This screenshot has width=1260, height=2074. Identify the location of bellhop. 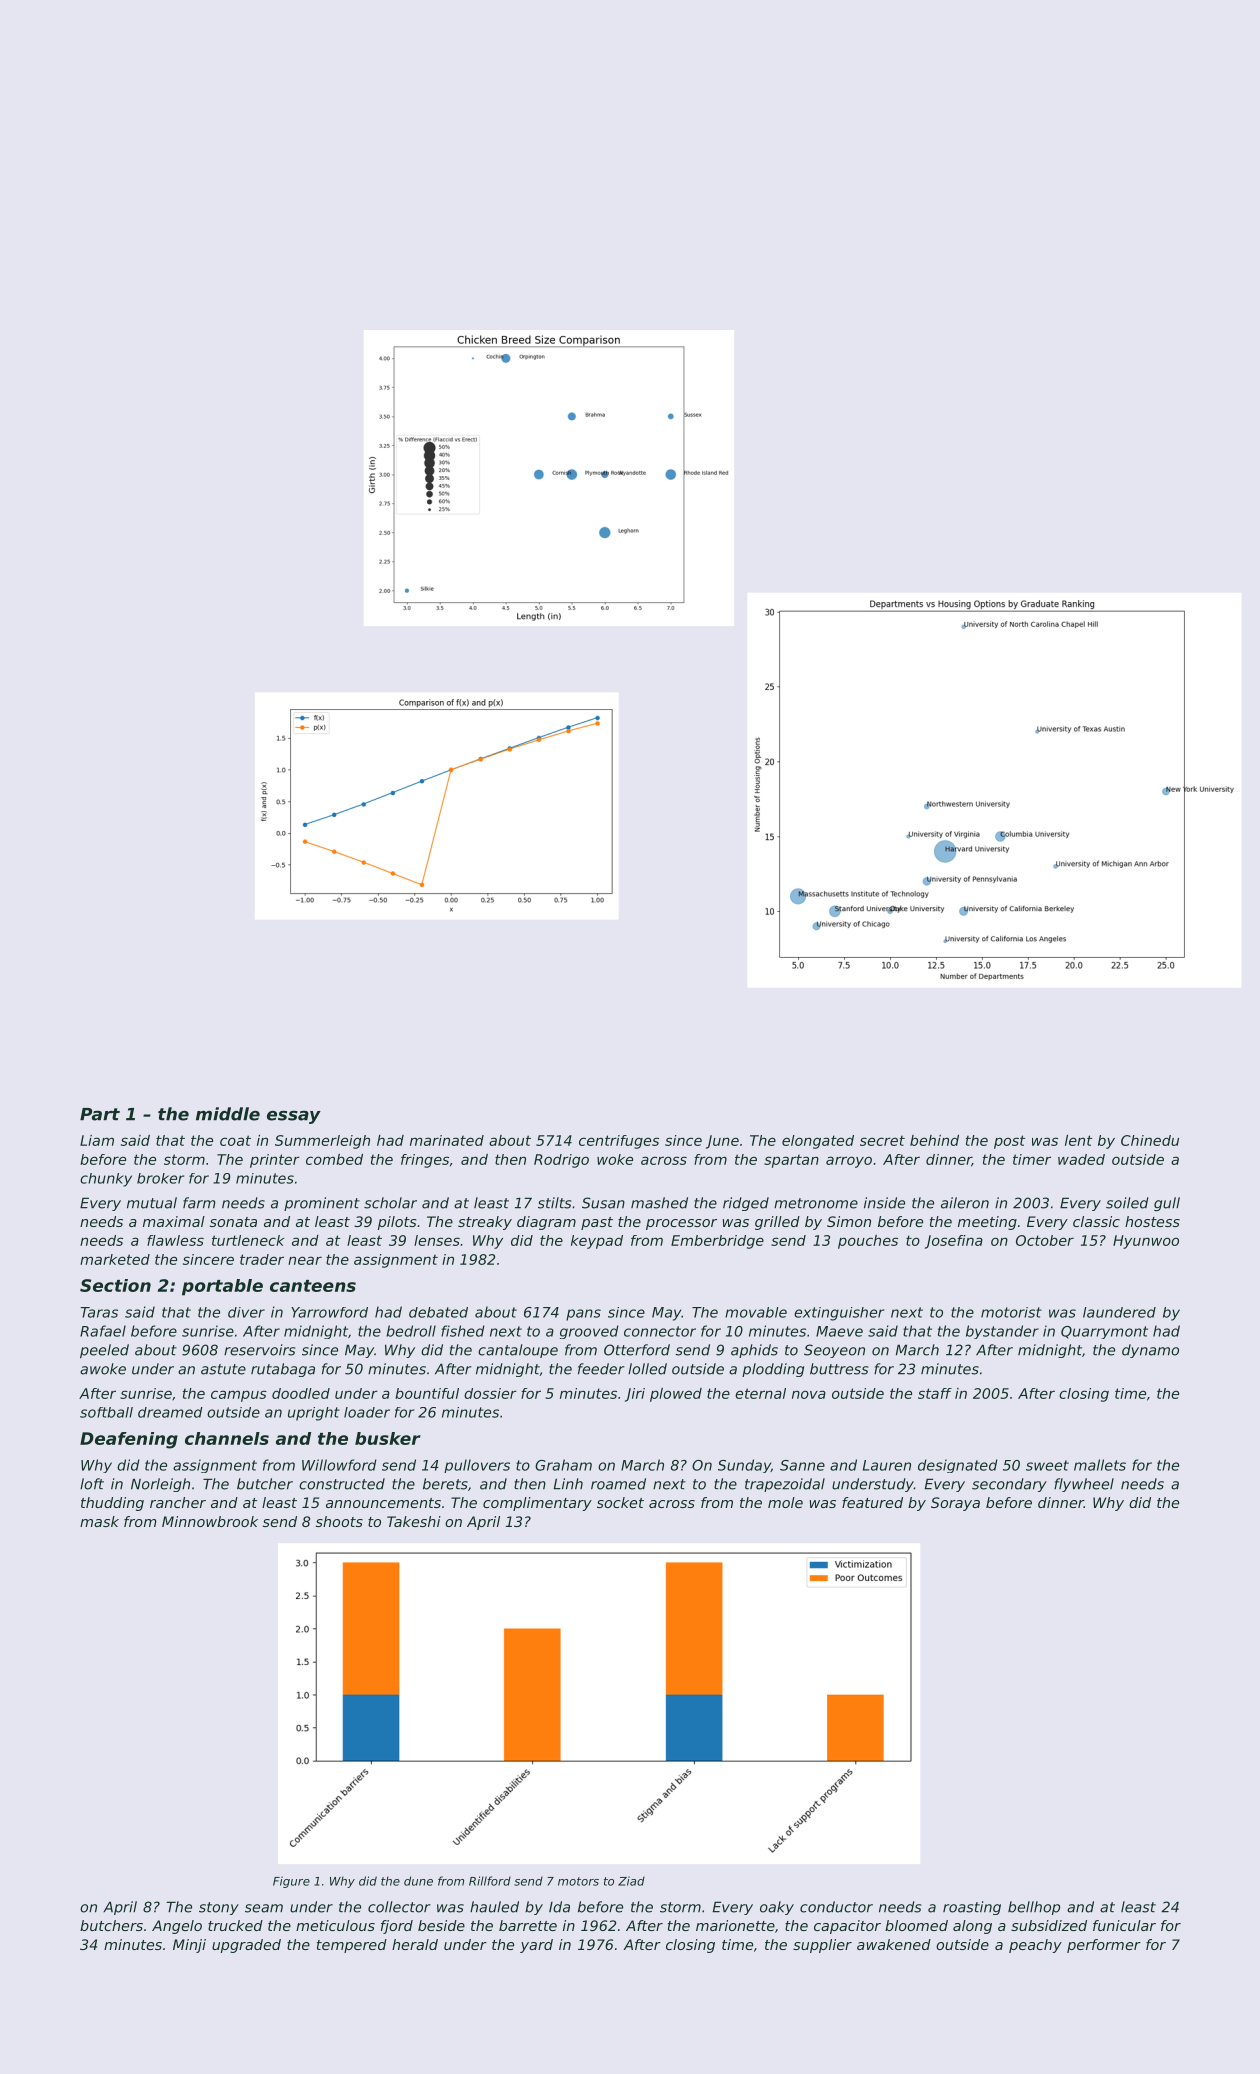
(1034, 1908).
